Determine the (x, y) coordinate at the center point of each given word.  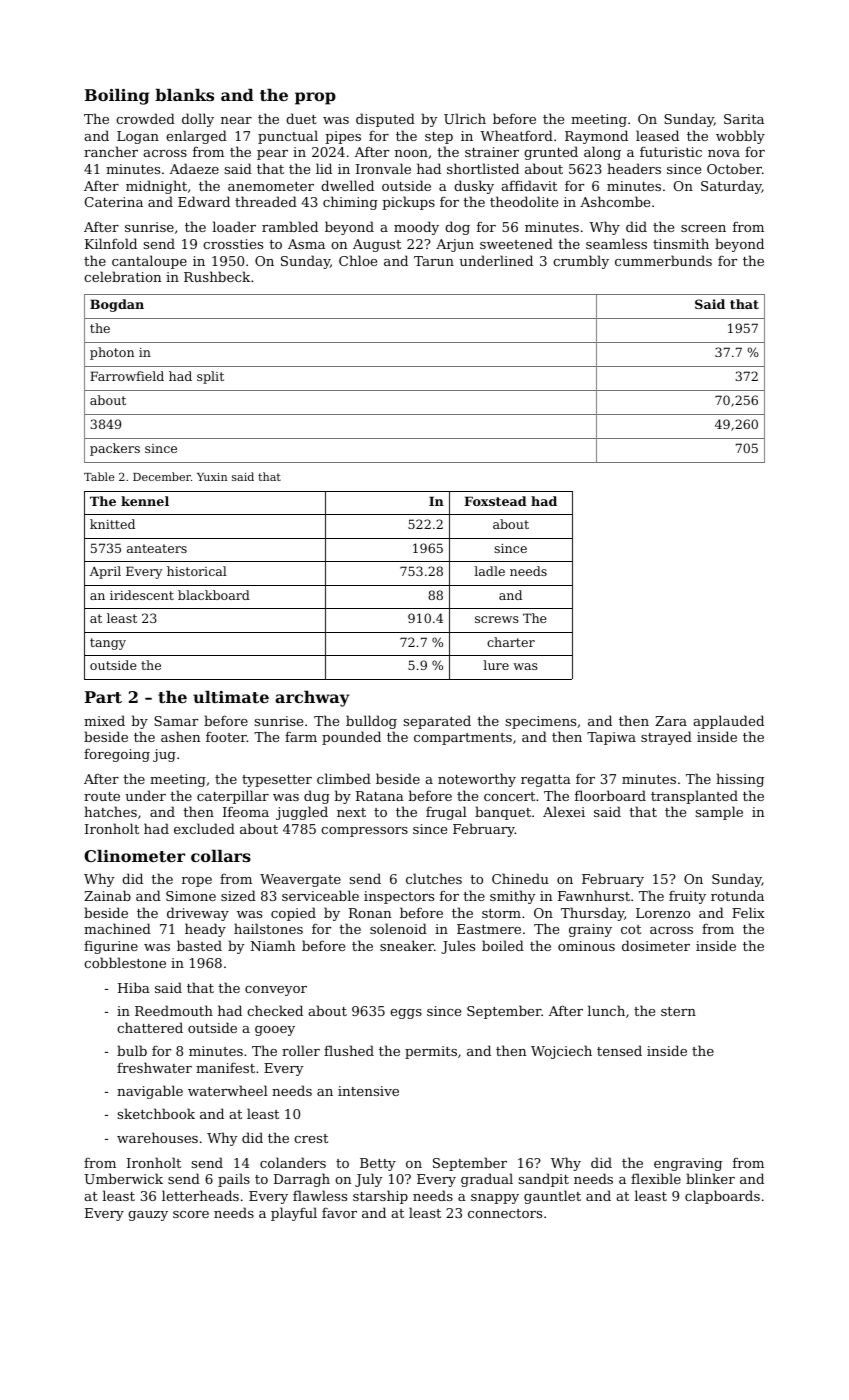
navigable (150, 1092)
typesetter (277, 781)
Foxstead (495, 501)
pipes (343, 137)
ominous (586, 946)
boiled (503, 945)
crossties (233, 244)
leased (657, 135)
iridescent (142, 595)
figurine (111, 947)
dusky (474, 187)
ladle (489, 571)
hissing (740, 780)
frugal (446, 813)
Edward (204, 201)
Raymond (596, 137)
